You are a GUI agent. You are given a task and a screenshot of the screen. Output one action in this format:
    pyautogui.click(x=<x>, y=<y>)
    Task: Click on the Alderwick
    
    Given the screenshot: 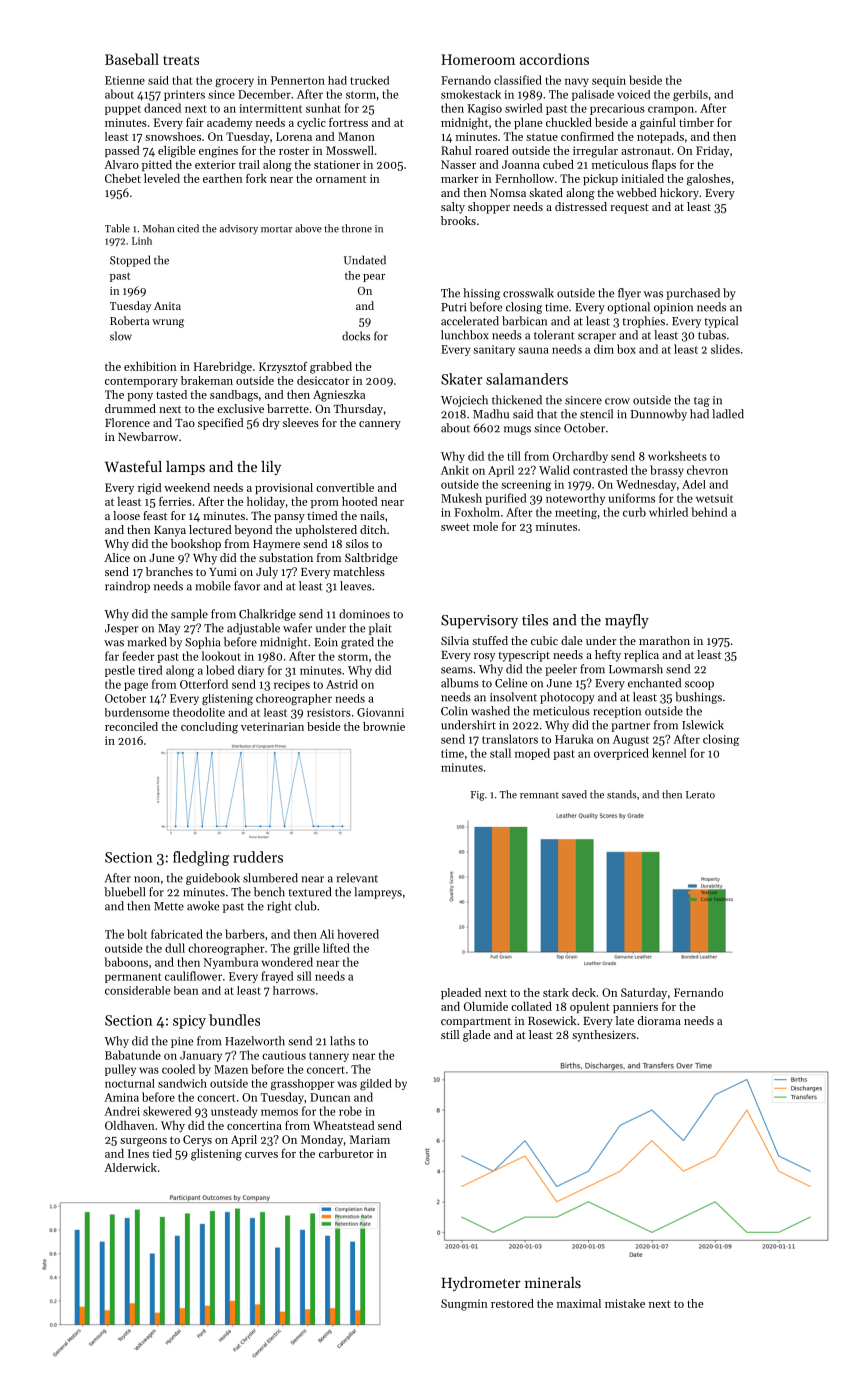 What is the action you would take?
    pyautogui.click(x=130, y=1167)
